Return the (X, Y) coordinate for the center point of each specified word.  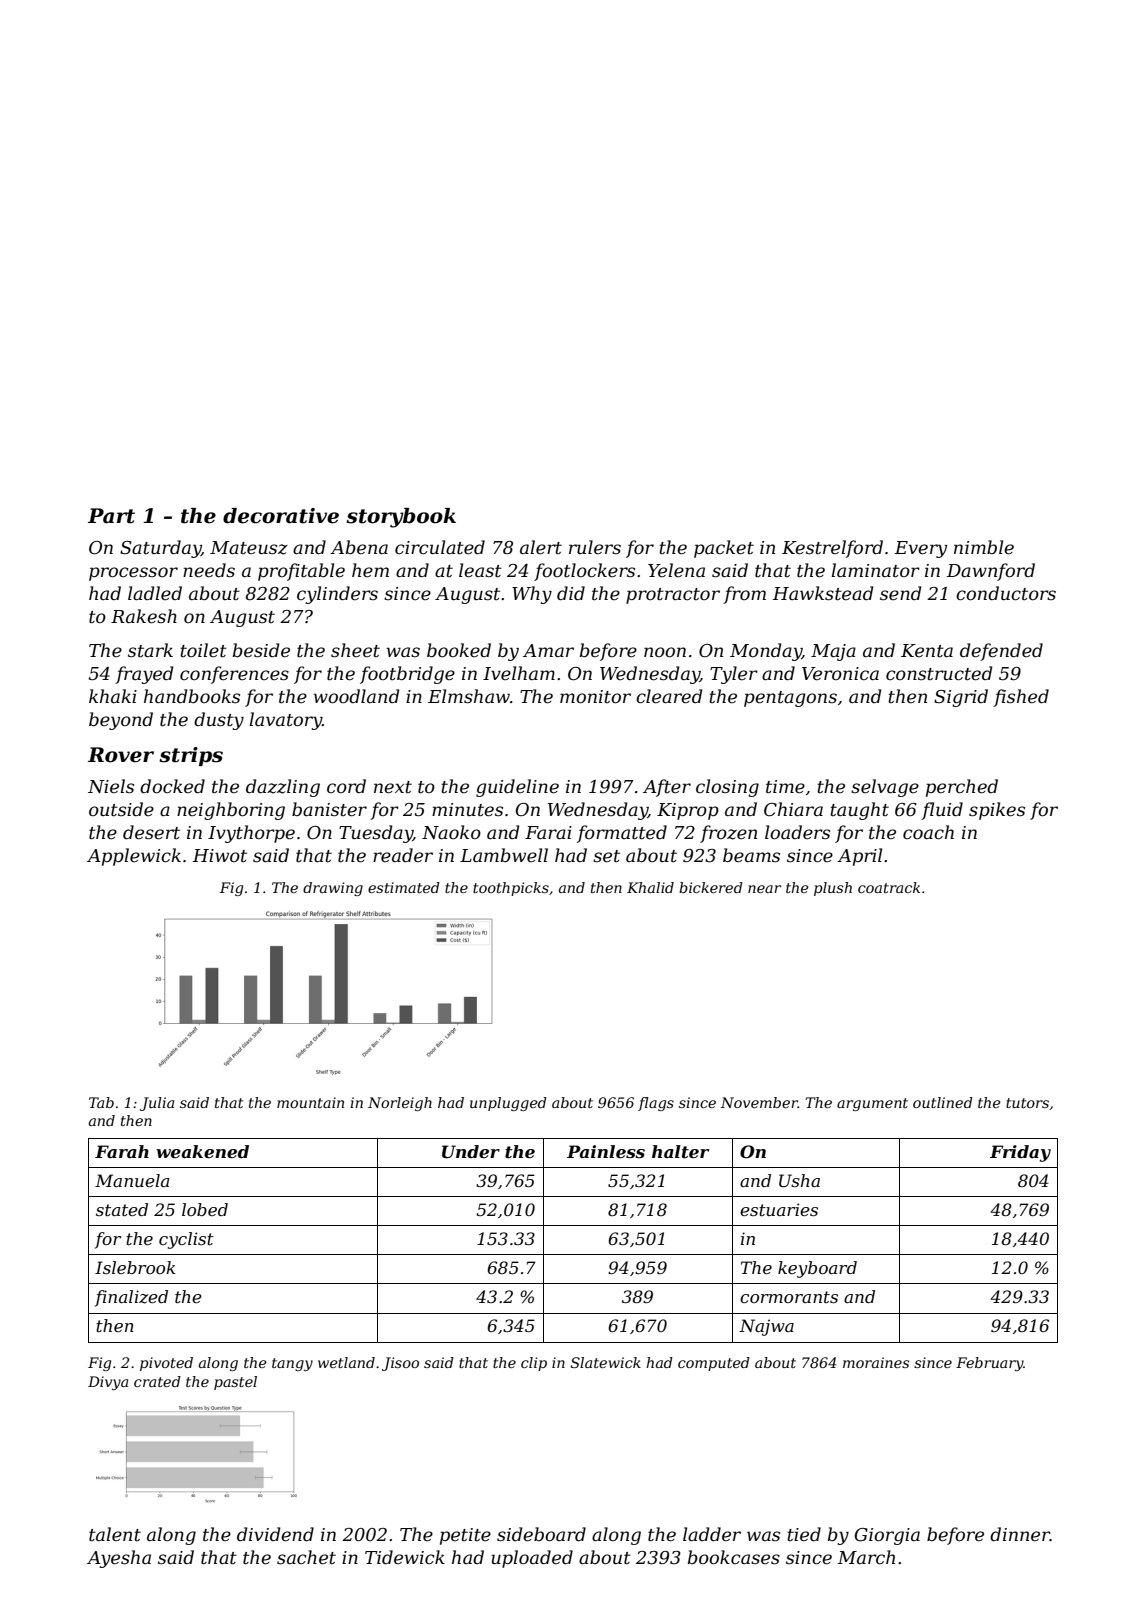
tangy (292, 1364)
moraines (876, 1362)
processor (133, 574)
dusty (219, 721)
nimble (984, 547)
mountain (310, 1102)
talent (115, 1534)
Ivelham (519, 673)
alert (541, 547)
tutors (1027, 1103)
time (785, 787)
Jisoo (400, 1364)
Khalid (650, 887)
